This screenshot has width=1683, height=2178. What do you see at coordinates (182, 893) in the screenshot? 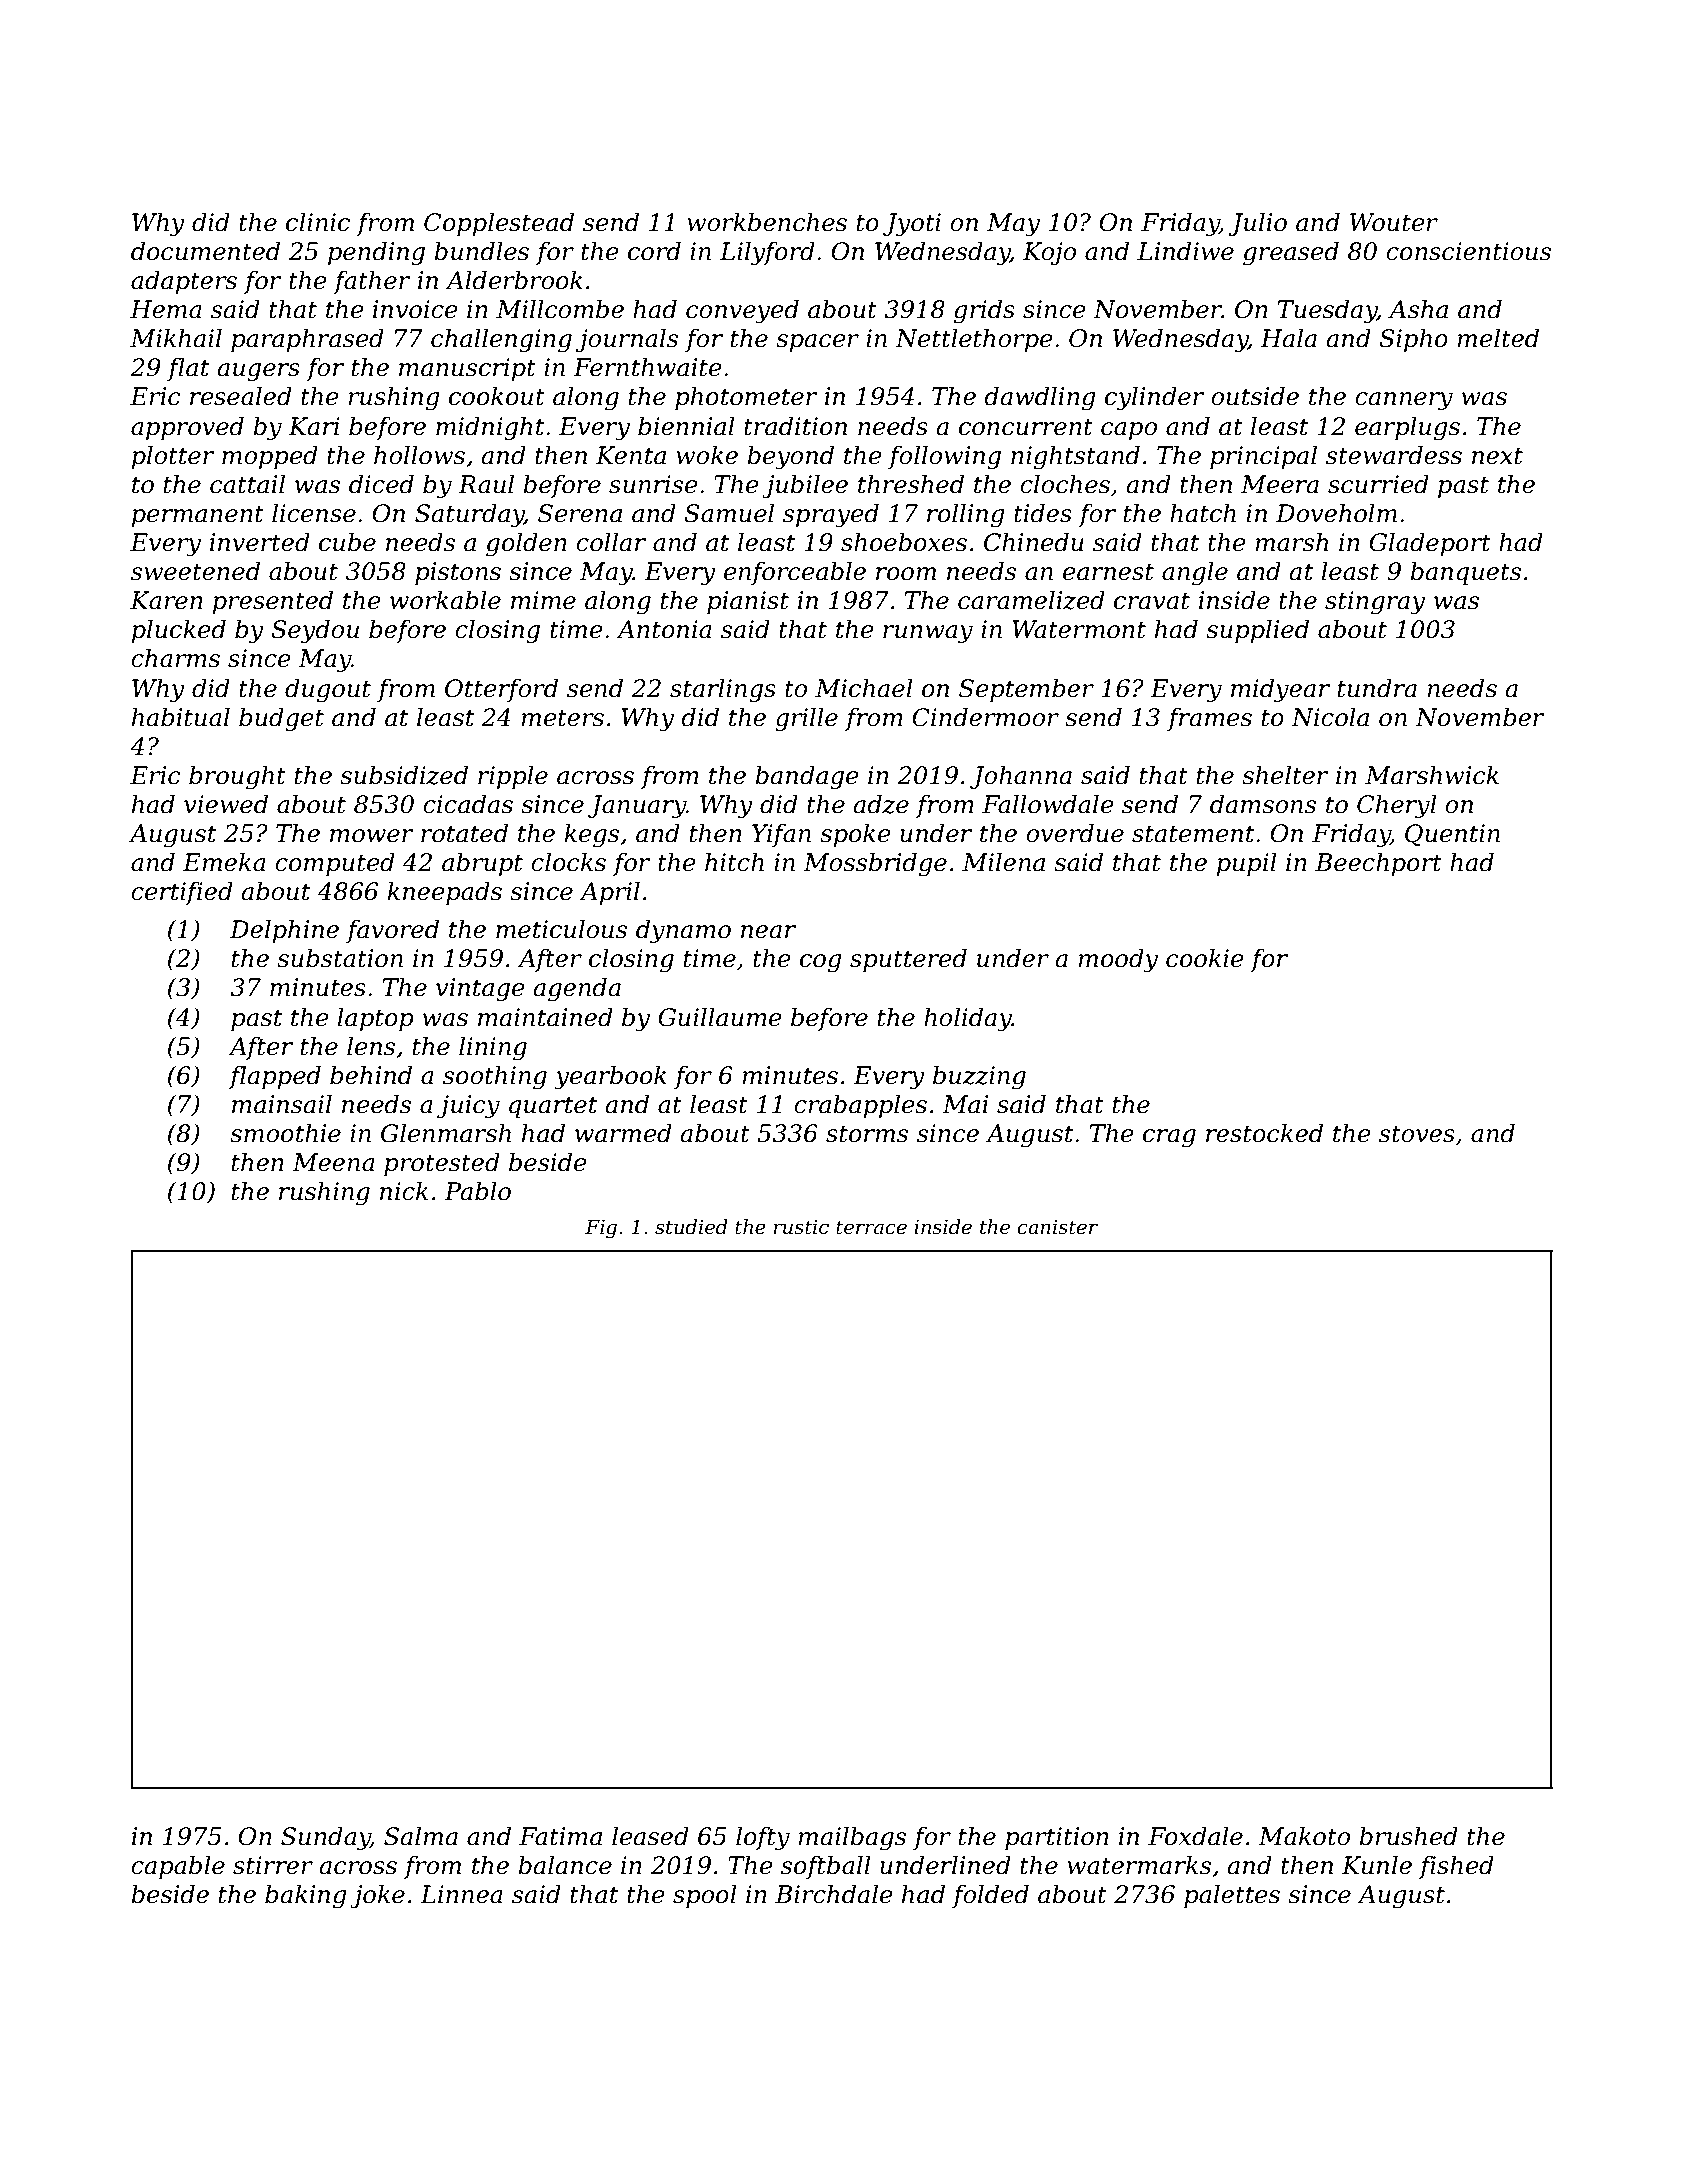
I see `certified` at bounding box center [182, 893].
